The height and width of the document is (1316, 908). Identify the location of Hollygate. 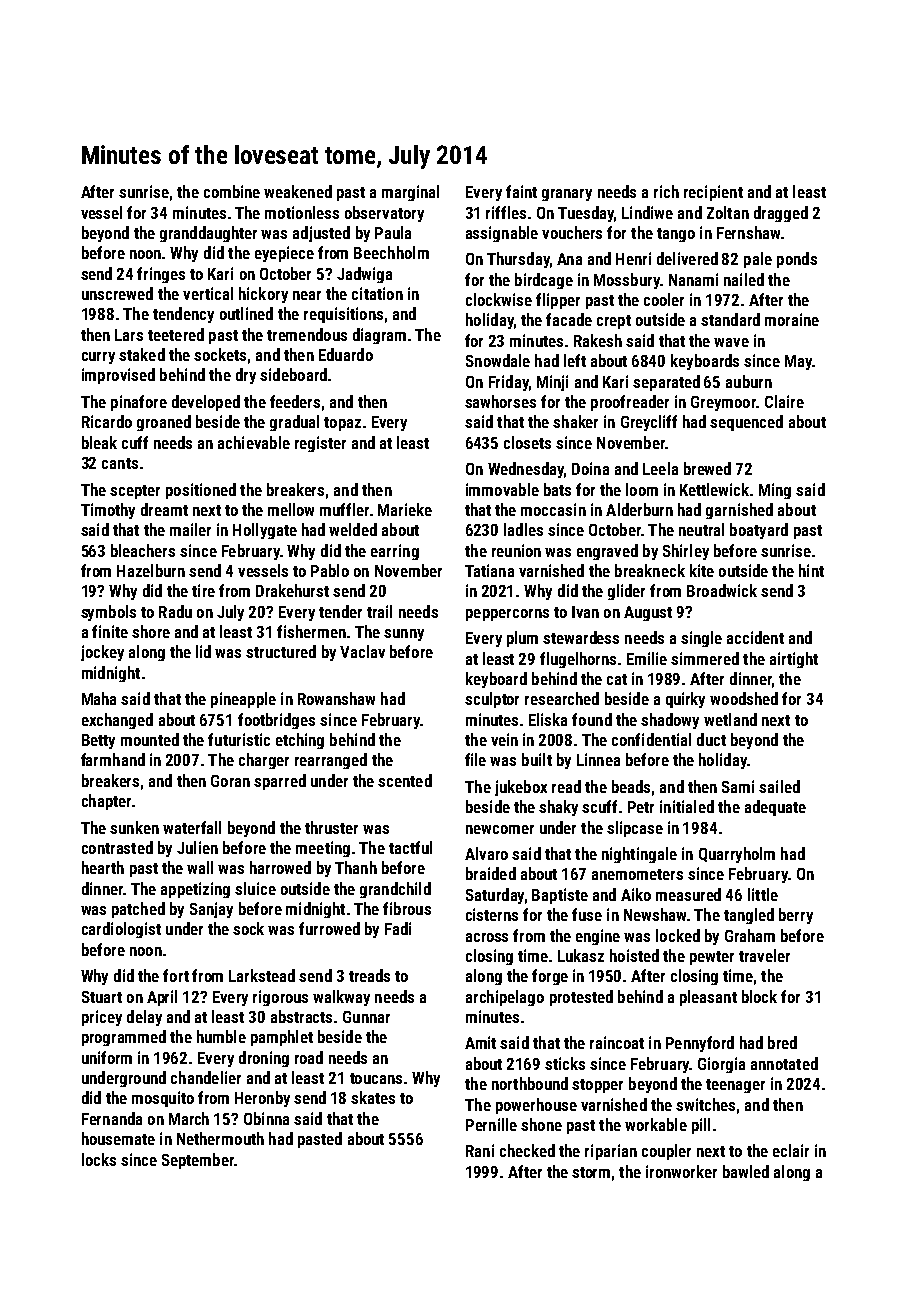
(265, 531).
